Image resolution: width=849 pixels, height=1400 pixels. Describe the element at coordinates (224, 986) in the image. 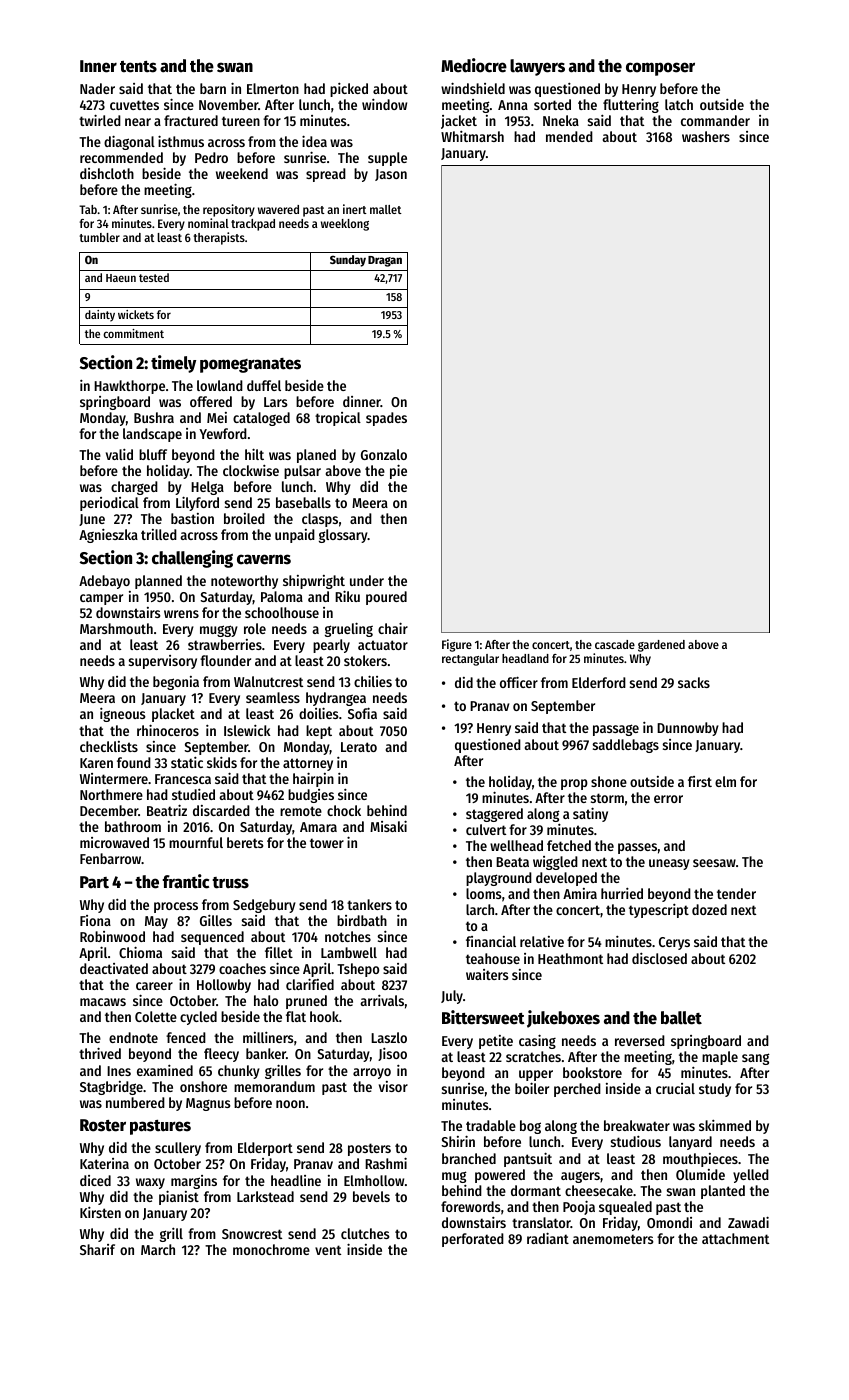

I see `Hollowby` at that location.
